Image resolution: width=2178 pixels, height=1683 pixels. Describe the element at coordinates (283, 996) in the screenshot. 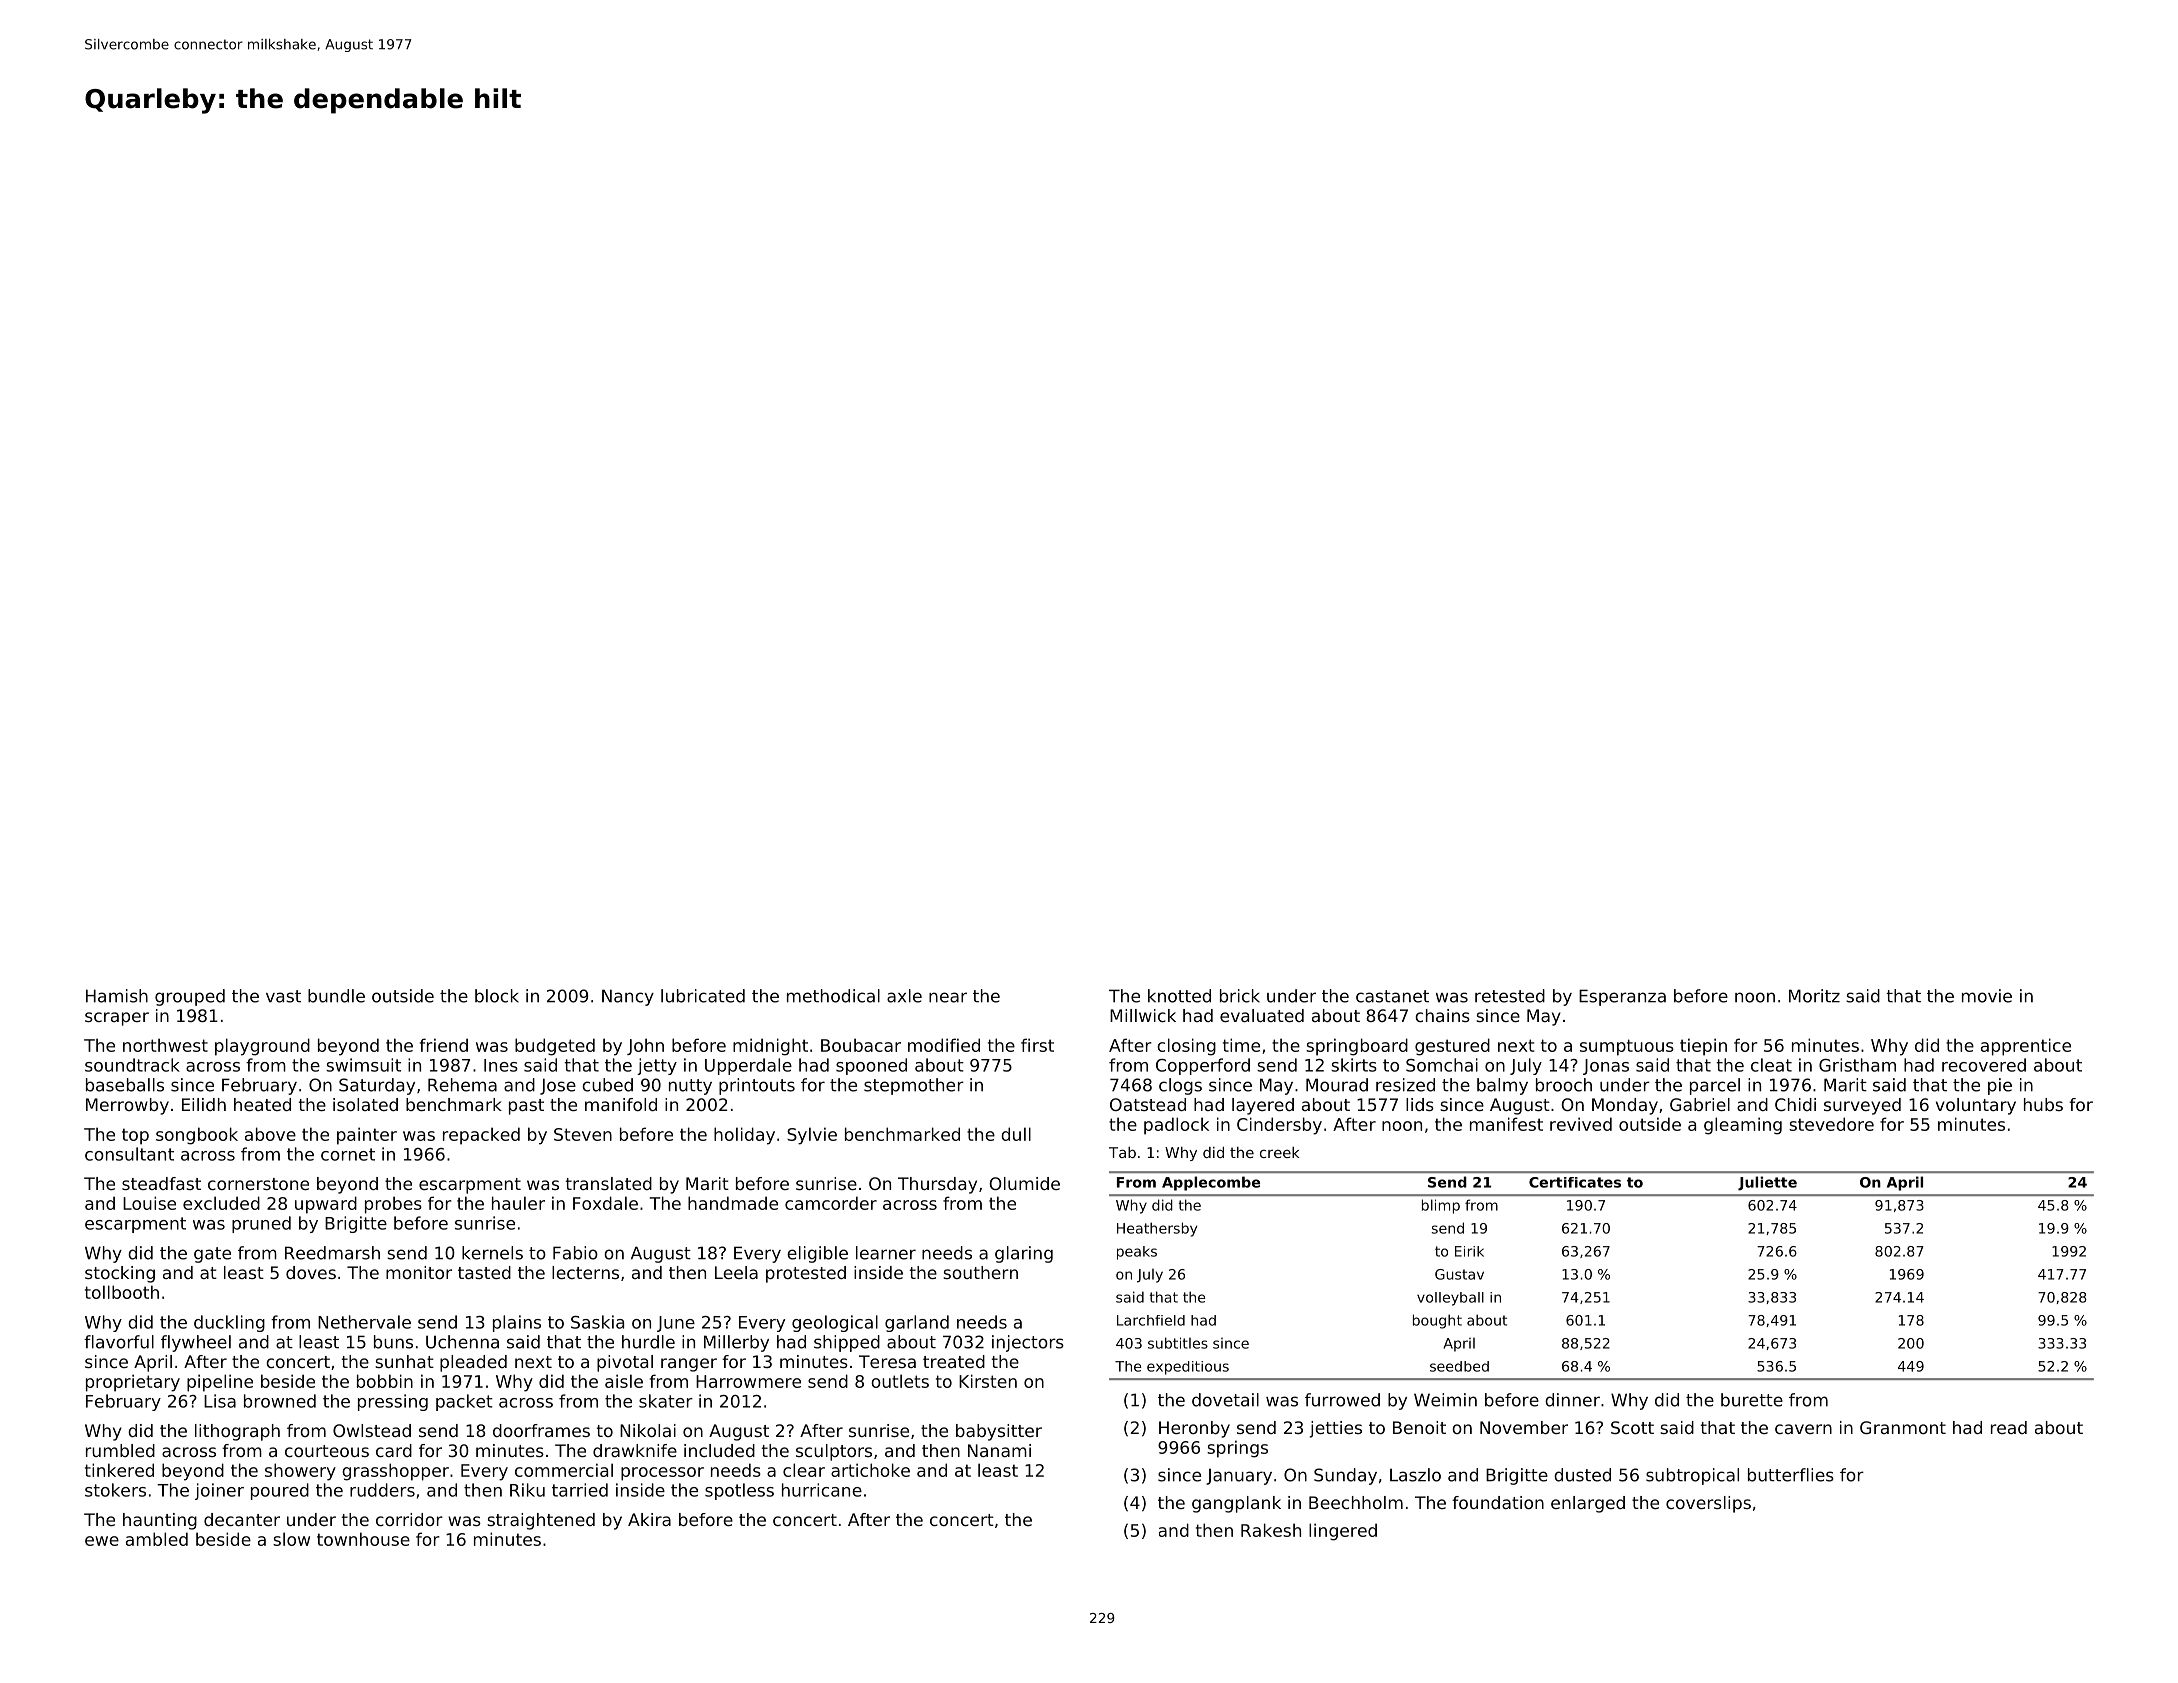

I see `vast` at that location.
